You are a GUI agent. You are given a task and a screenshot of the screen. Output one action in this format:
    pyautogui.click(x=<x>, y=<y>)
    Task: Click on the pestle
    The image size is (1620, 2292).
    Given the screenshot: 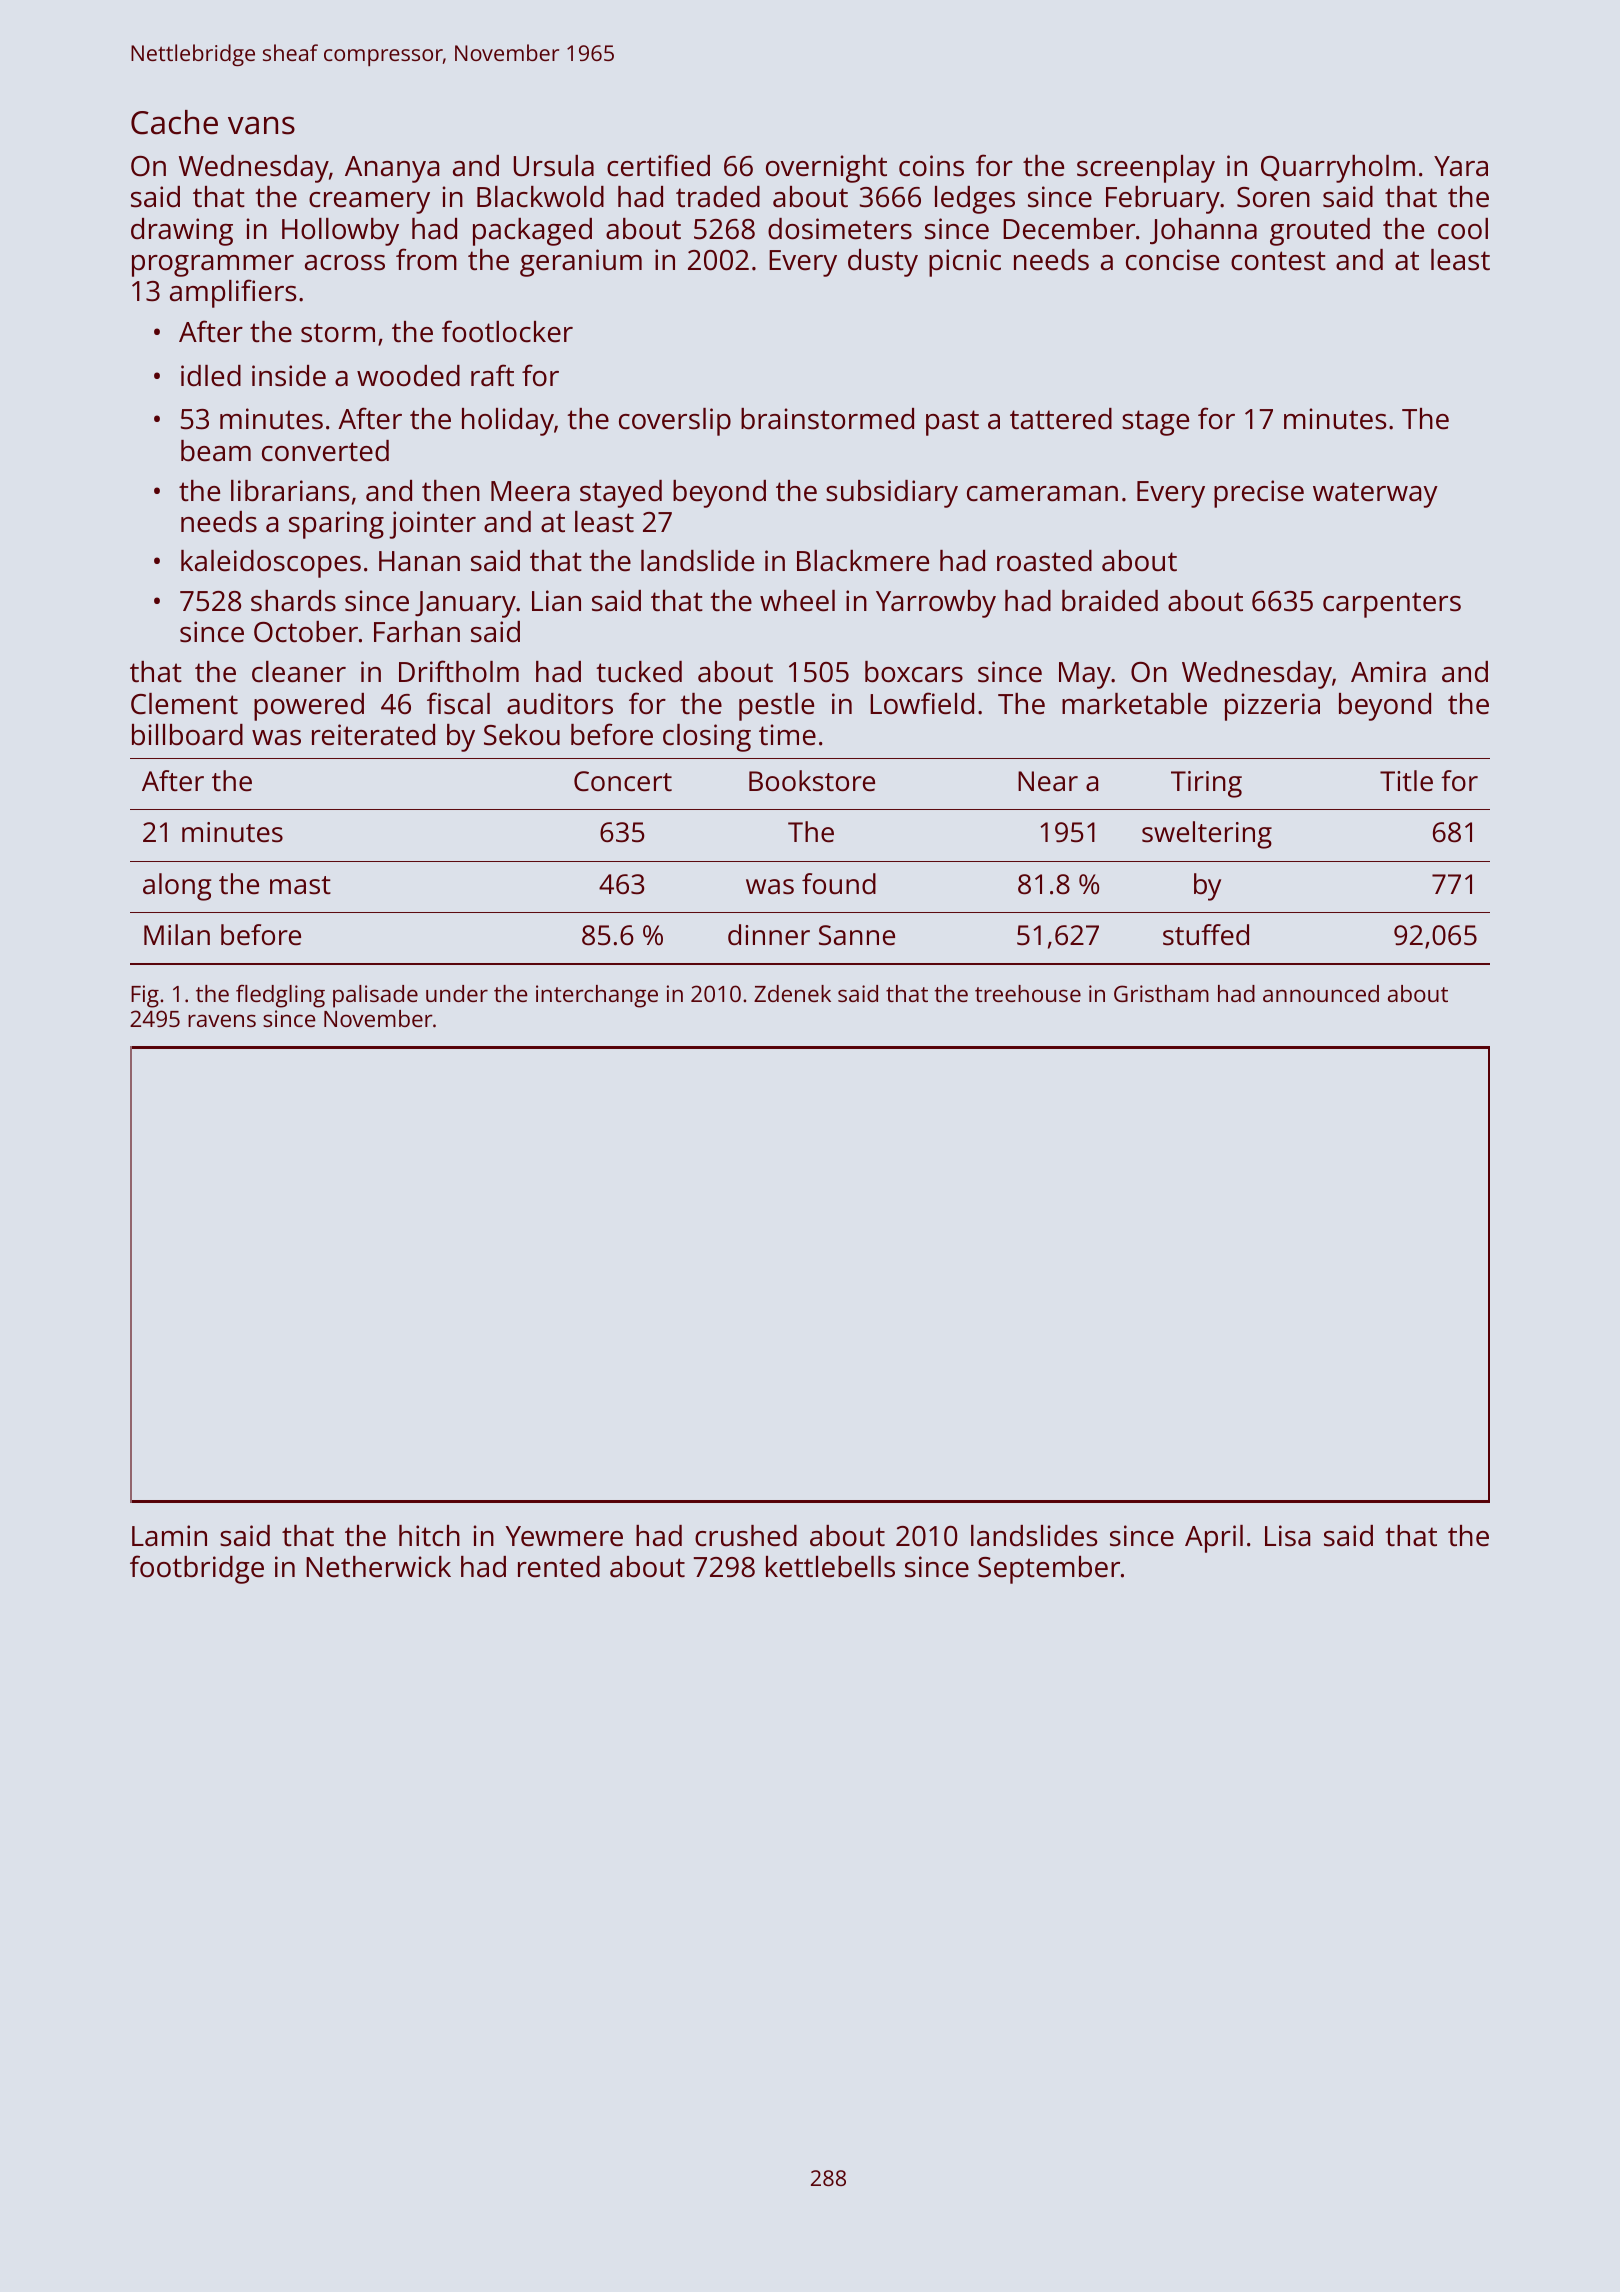 What is the action you would take?
    pyautogui.click(x=776, y=707)
